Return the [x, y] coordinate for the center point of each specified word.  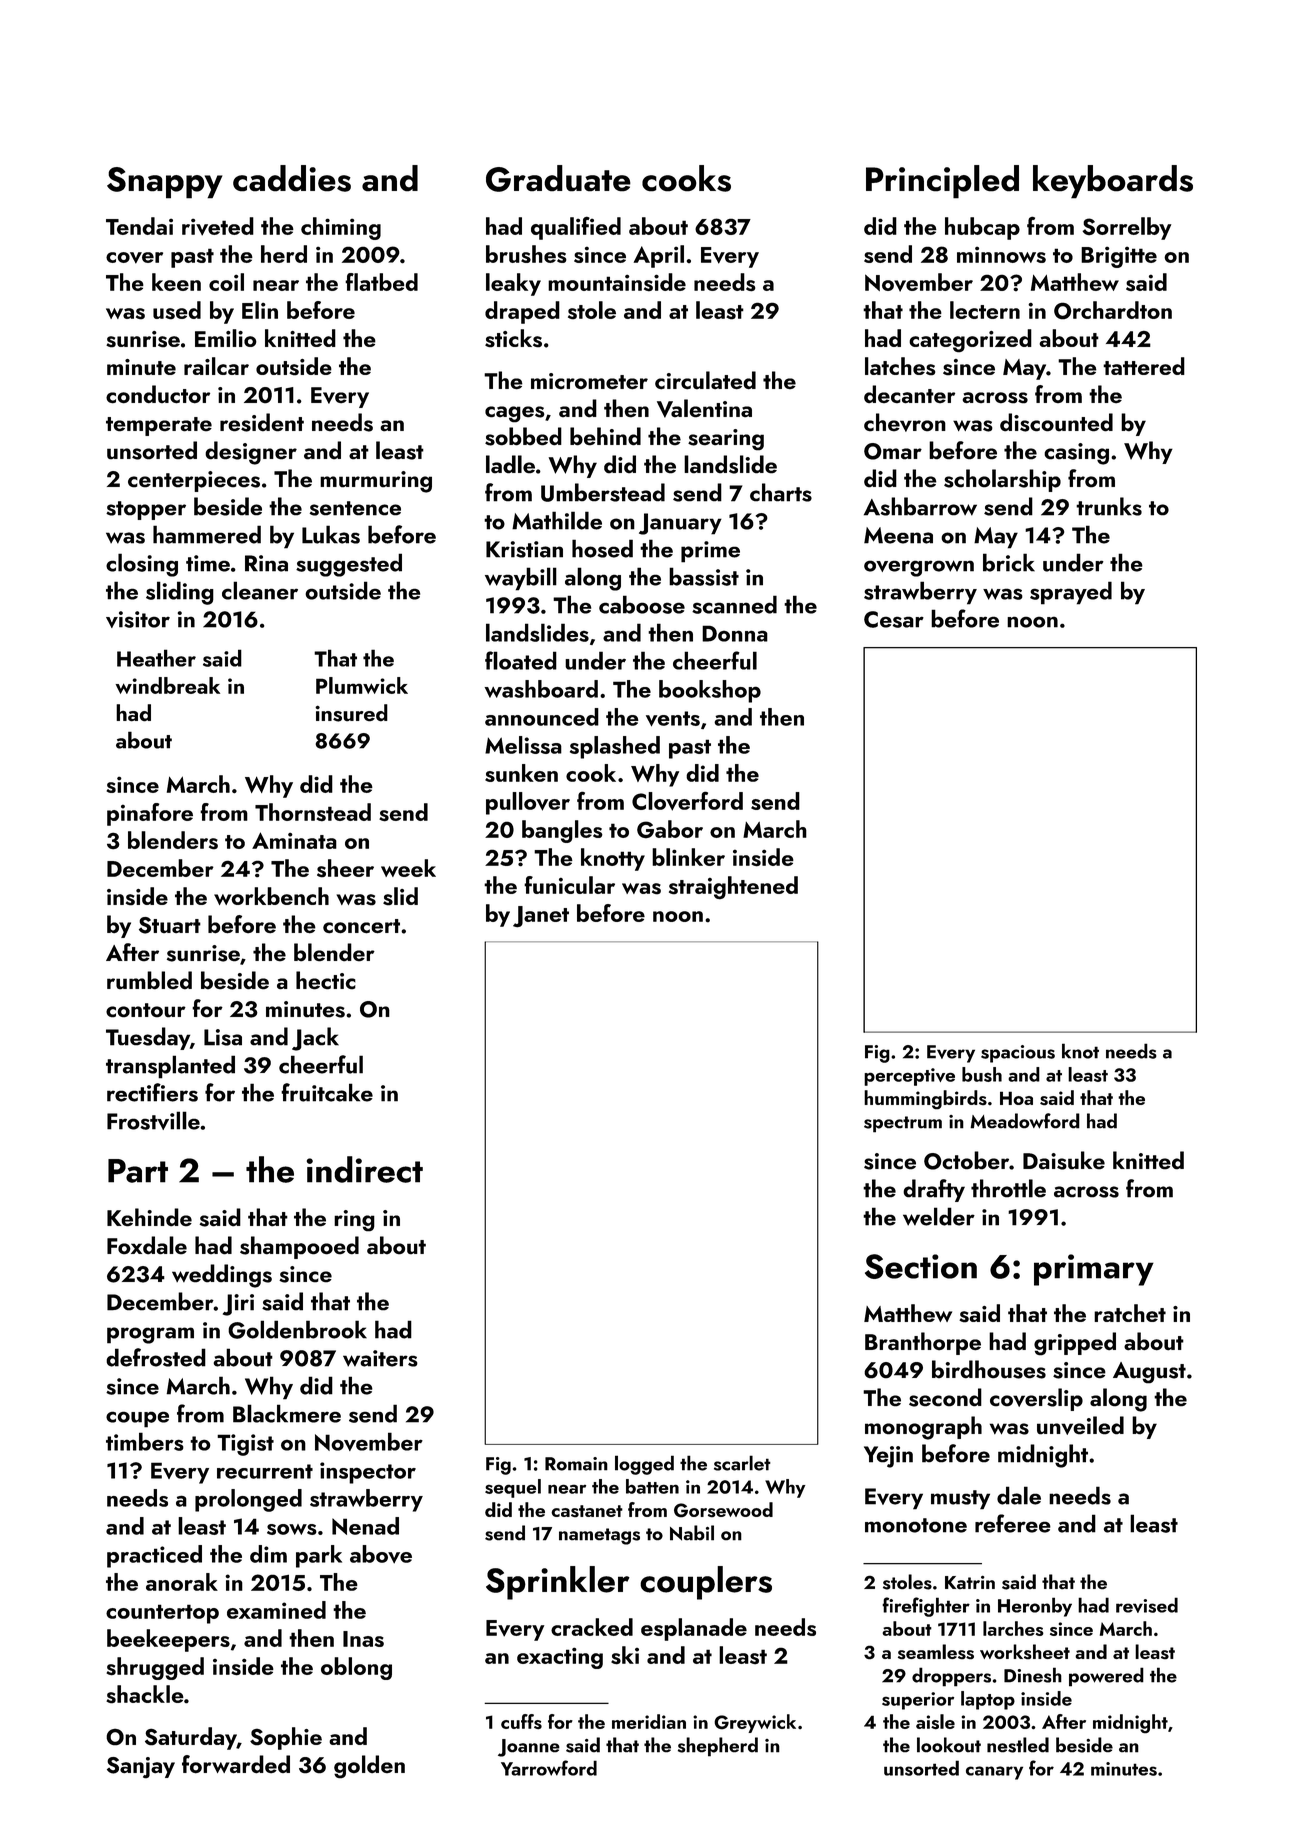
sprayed [1071, 593]
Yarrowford [549, 1768]
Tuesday [148, 1038]
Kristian [524, 549]
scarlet [742, 1463]
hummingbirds [925, 1100]
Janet [541, 917]
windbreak [168, 685]
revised [1147, 1605]
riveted [218, 226]
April [659, 256]
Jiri [238, 1305]
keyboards [1113, 182]
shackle [145, 1694]
